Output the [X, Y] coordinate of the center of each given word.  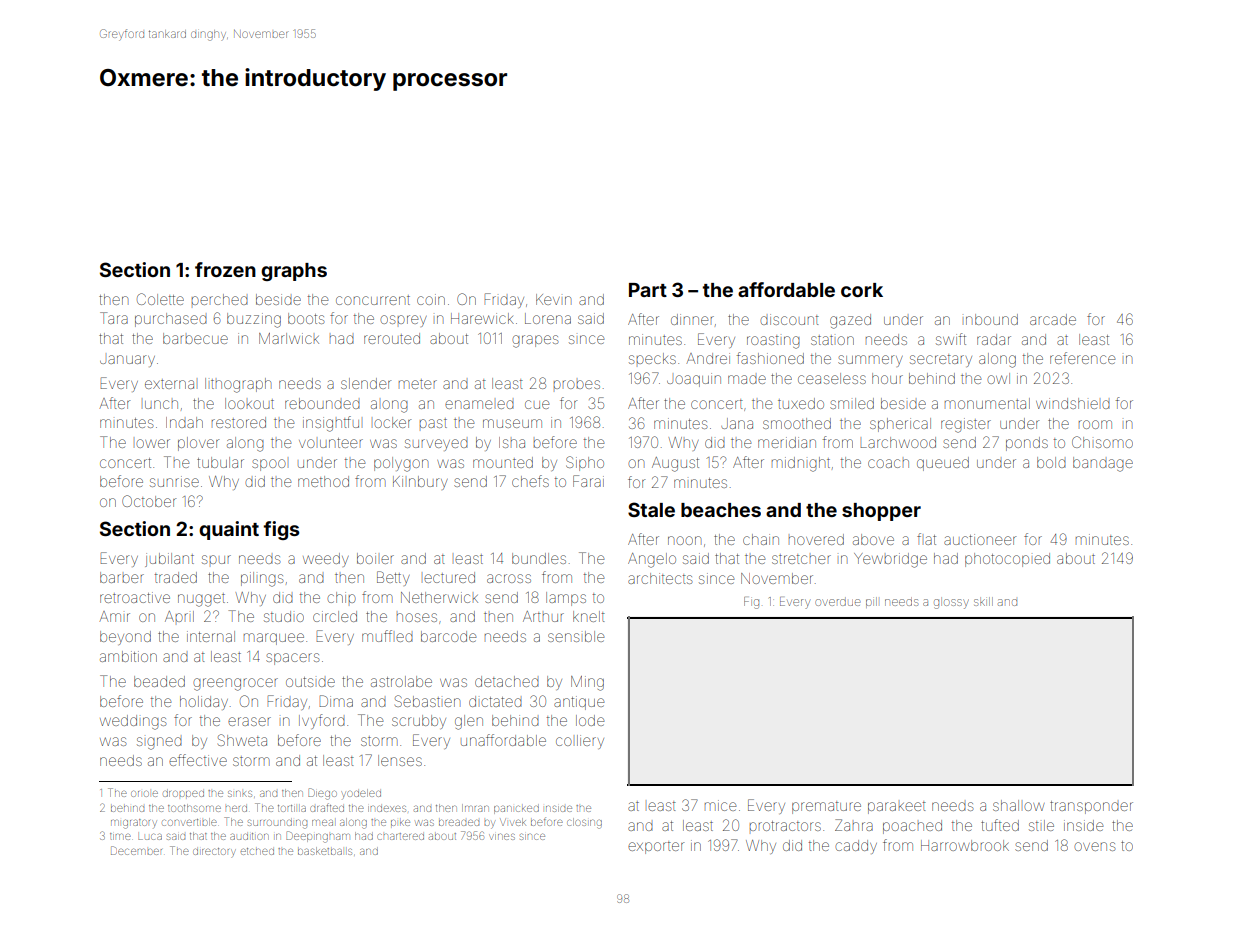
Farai [588, 481]
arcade [1053, 319]
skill [983, 601]
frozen [225, 269]
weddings [133, 722]
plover [198, 444]
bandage [1103, 464]
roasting [773, 342]
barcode [448, 636]
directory [214, 851]
